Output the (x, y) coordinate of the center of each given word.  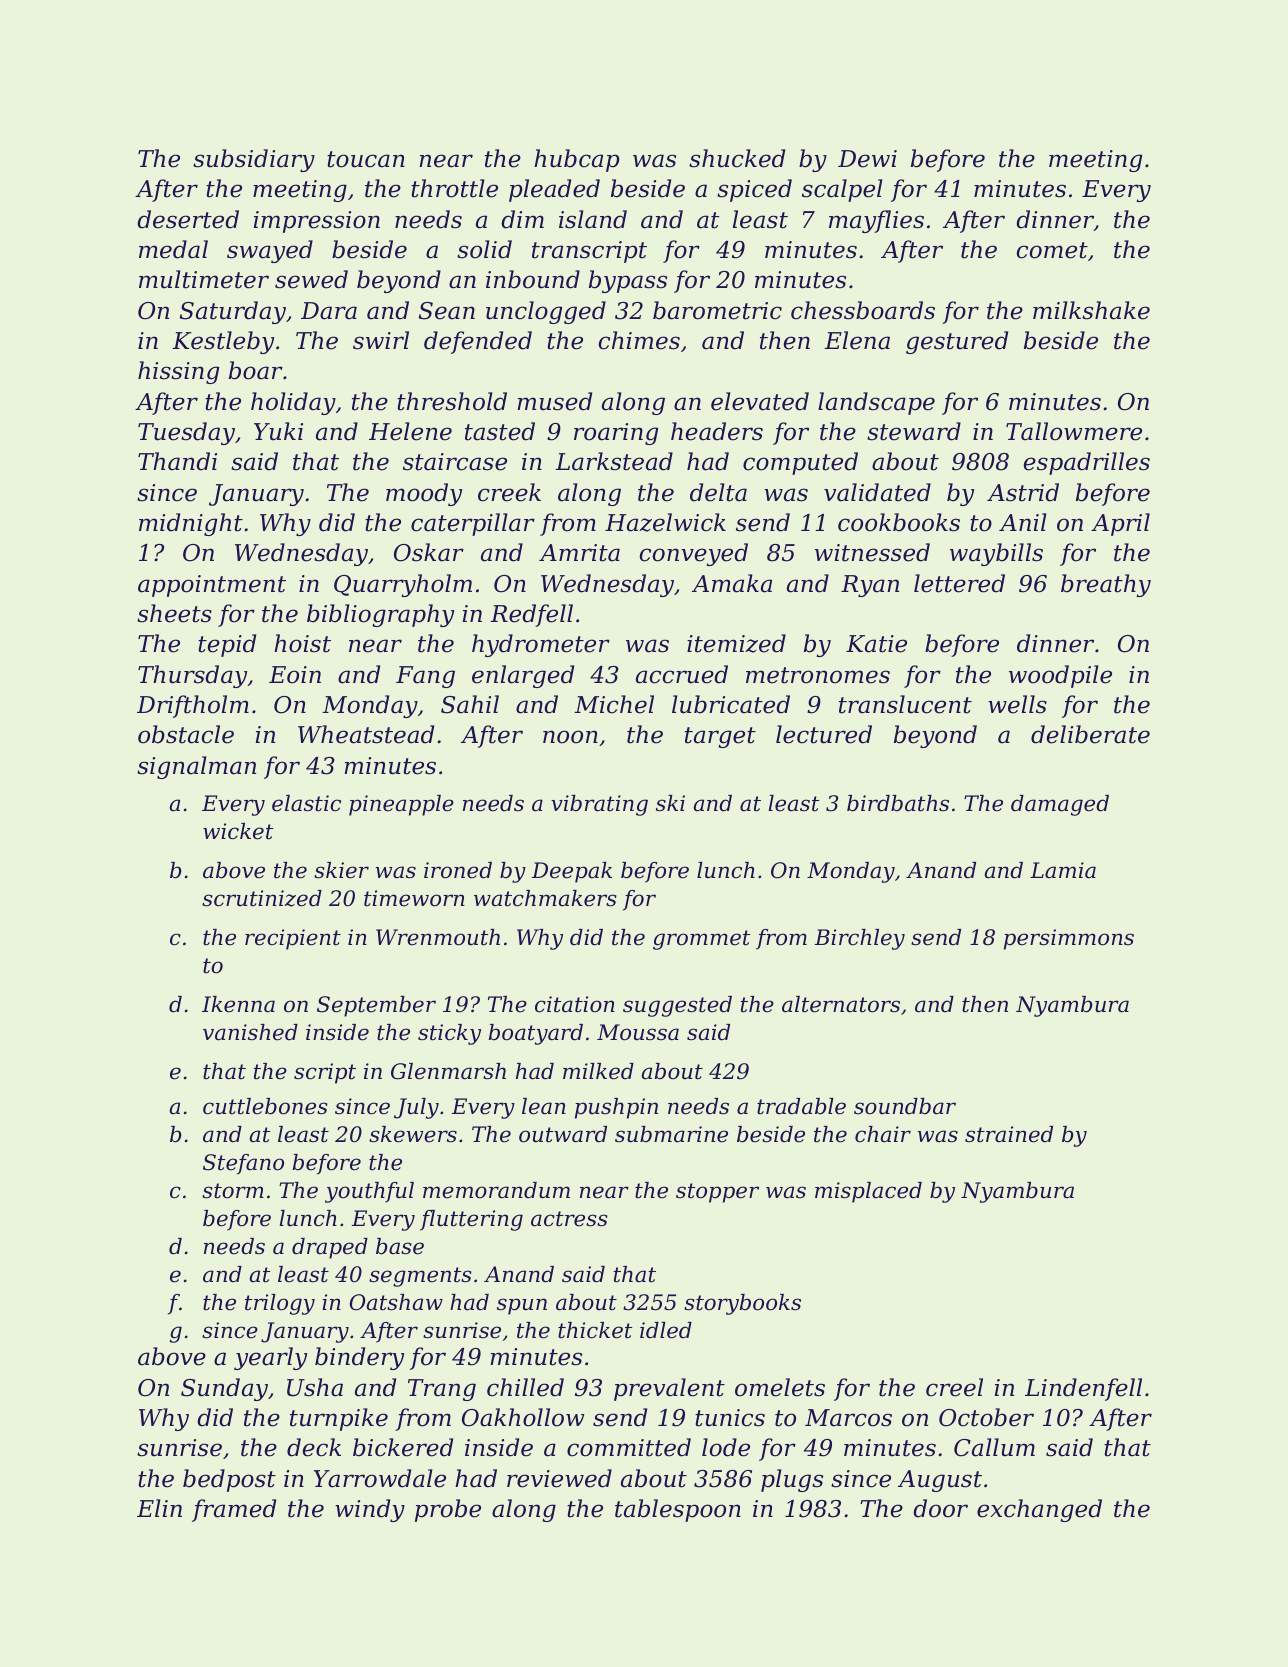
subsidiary (254, 160)
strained (1009, 1134)
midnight (191, 524)
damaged (1060, 805)
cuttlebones (265, 1106)
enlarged (523, 676)
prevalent (669, 1389)
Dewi (867, 159)
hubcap (576, 160)
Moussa (638, 1032)
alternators (841, 1004)
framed (234, 1510)
